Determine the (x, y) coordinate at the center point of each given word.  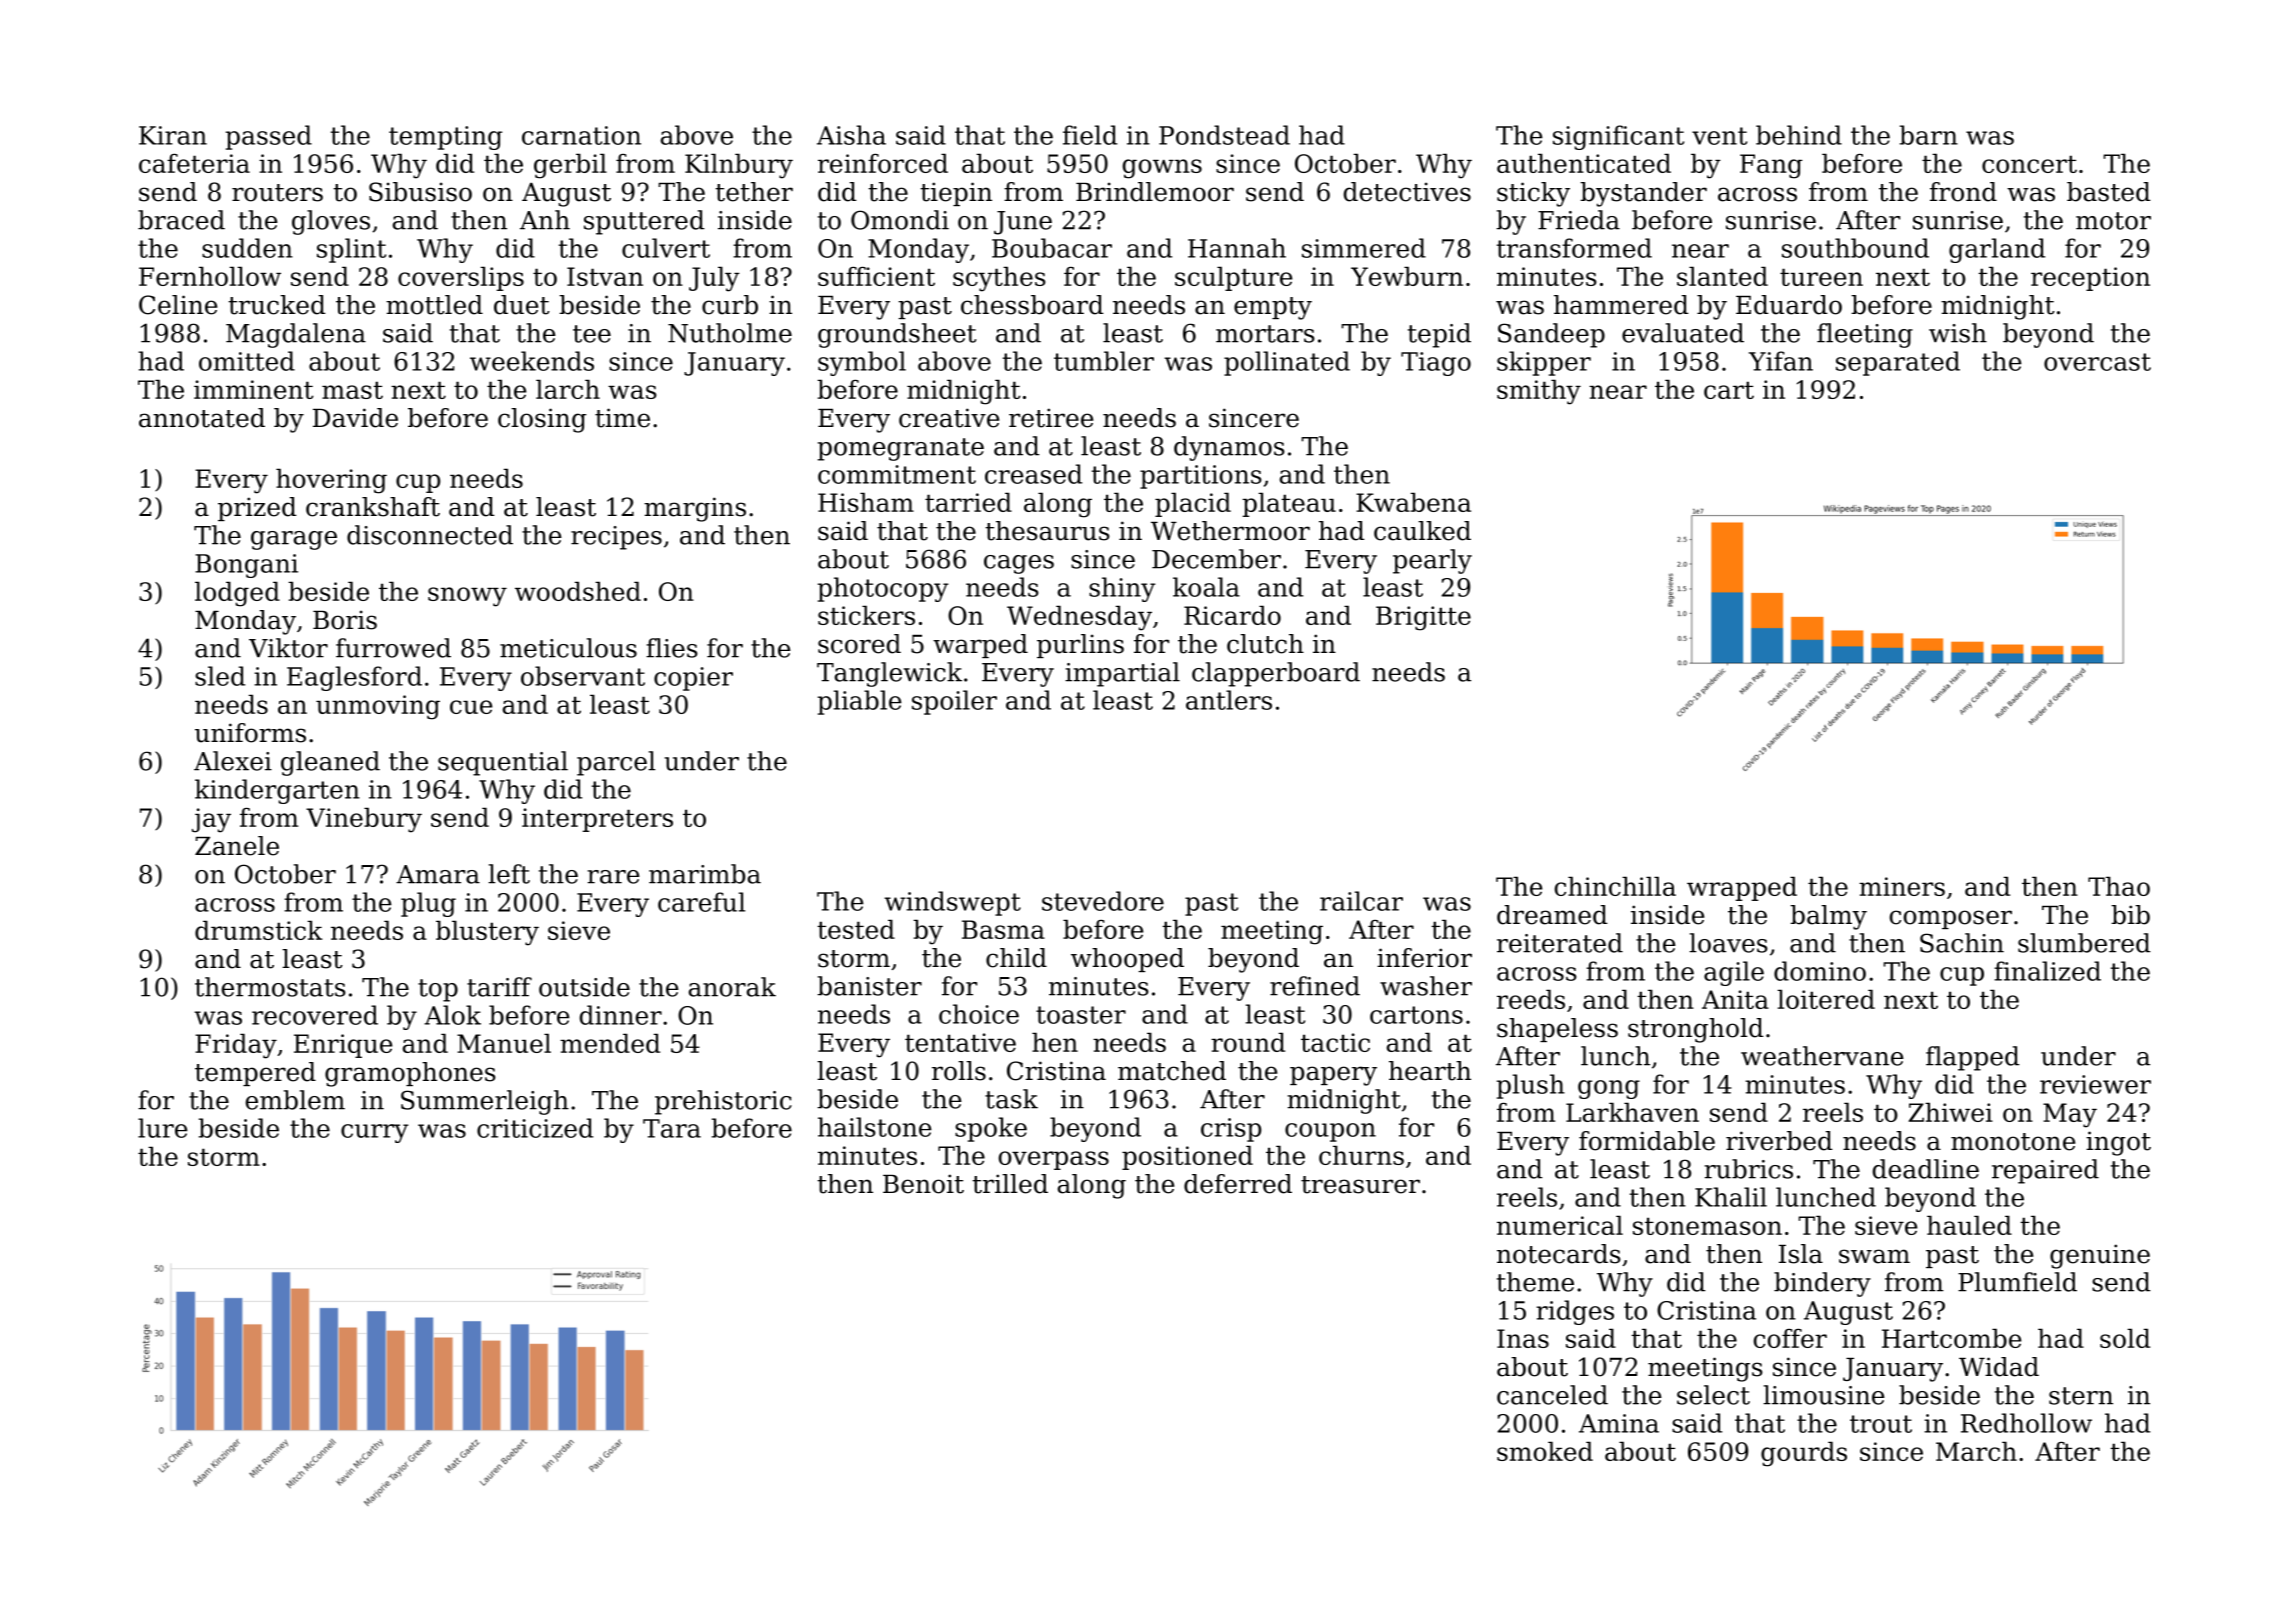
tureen (1821, 277)
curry (374, 1133)
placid (1193, 505)
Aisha (851, 135)
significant (1618, 137)
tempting (445, 138)
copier (693, 679)
